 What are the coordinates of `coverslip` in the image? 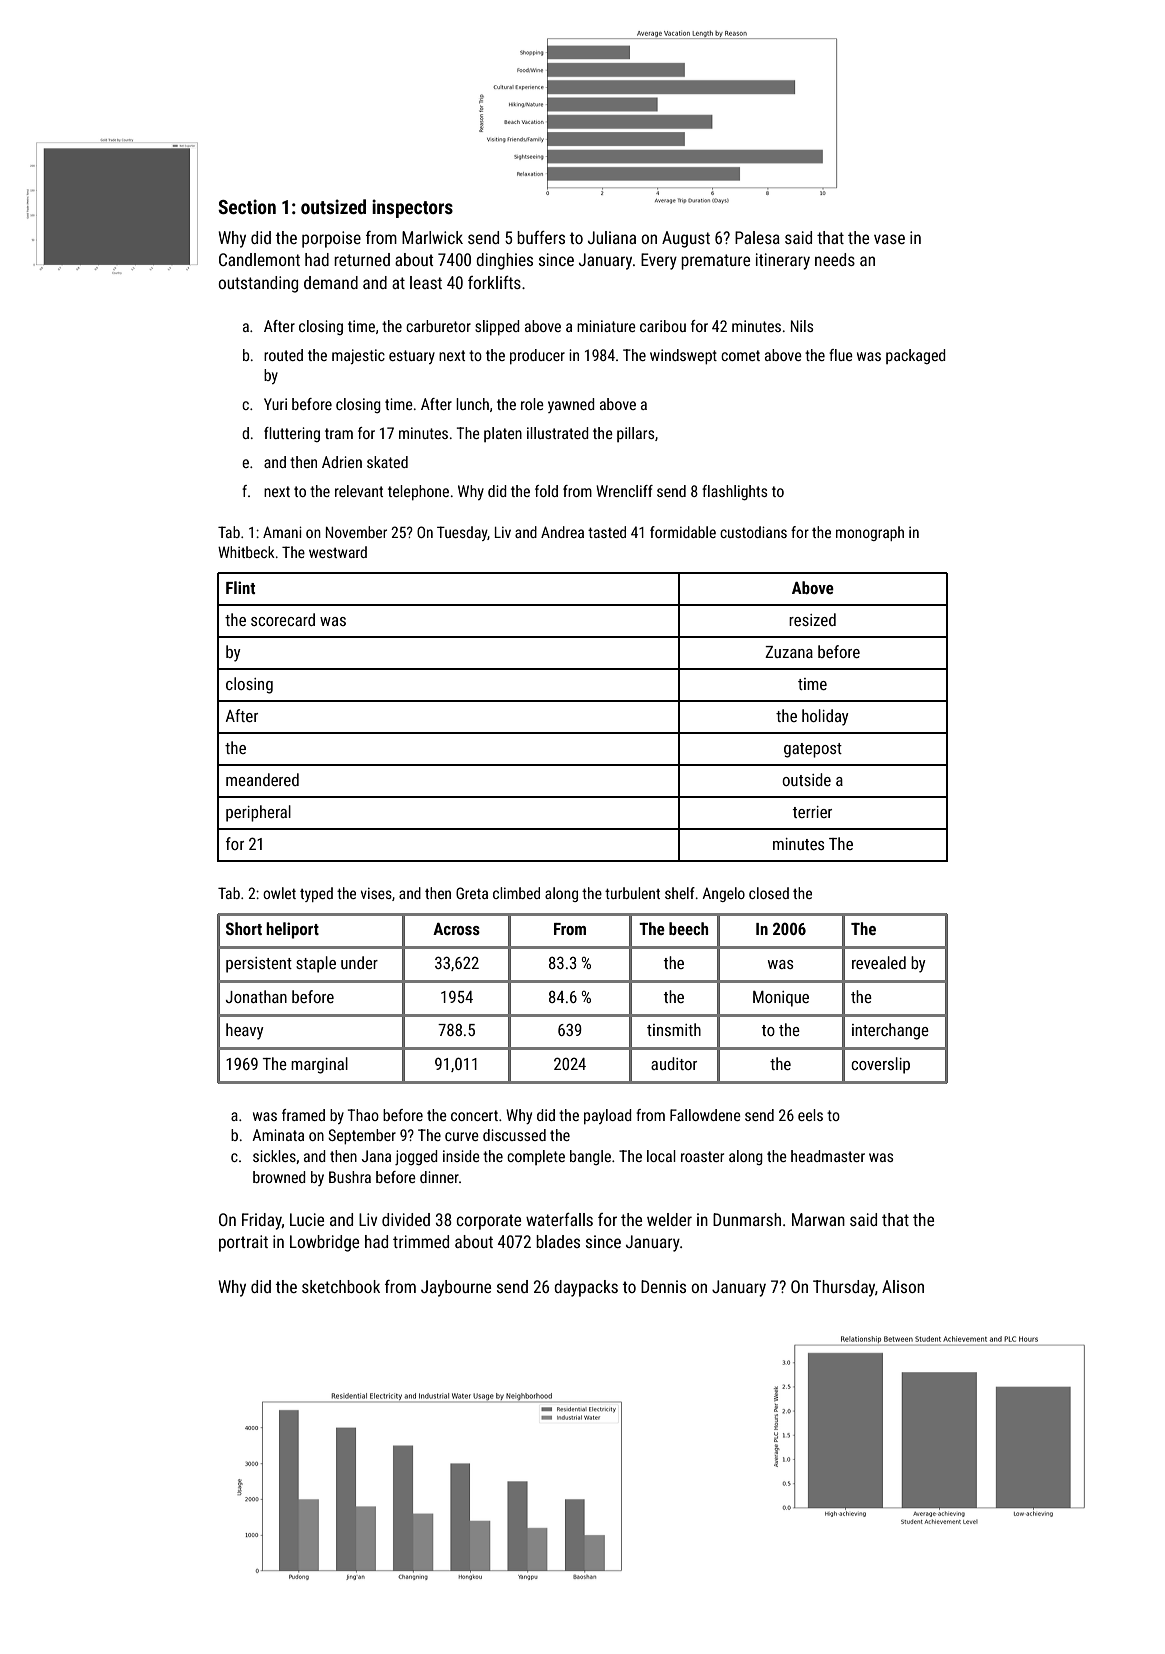 It's located at (880, 1065).
